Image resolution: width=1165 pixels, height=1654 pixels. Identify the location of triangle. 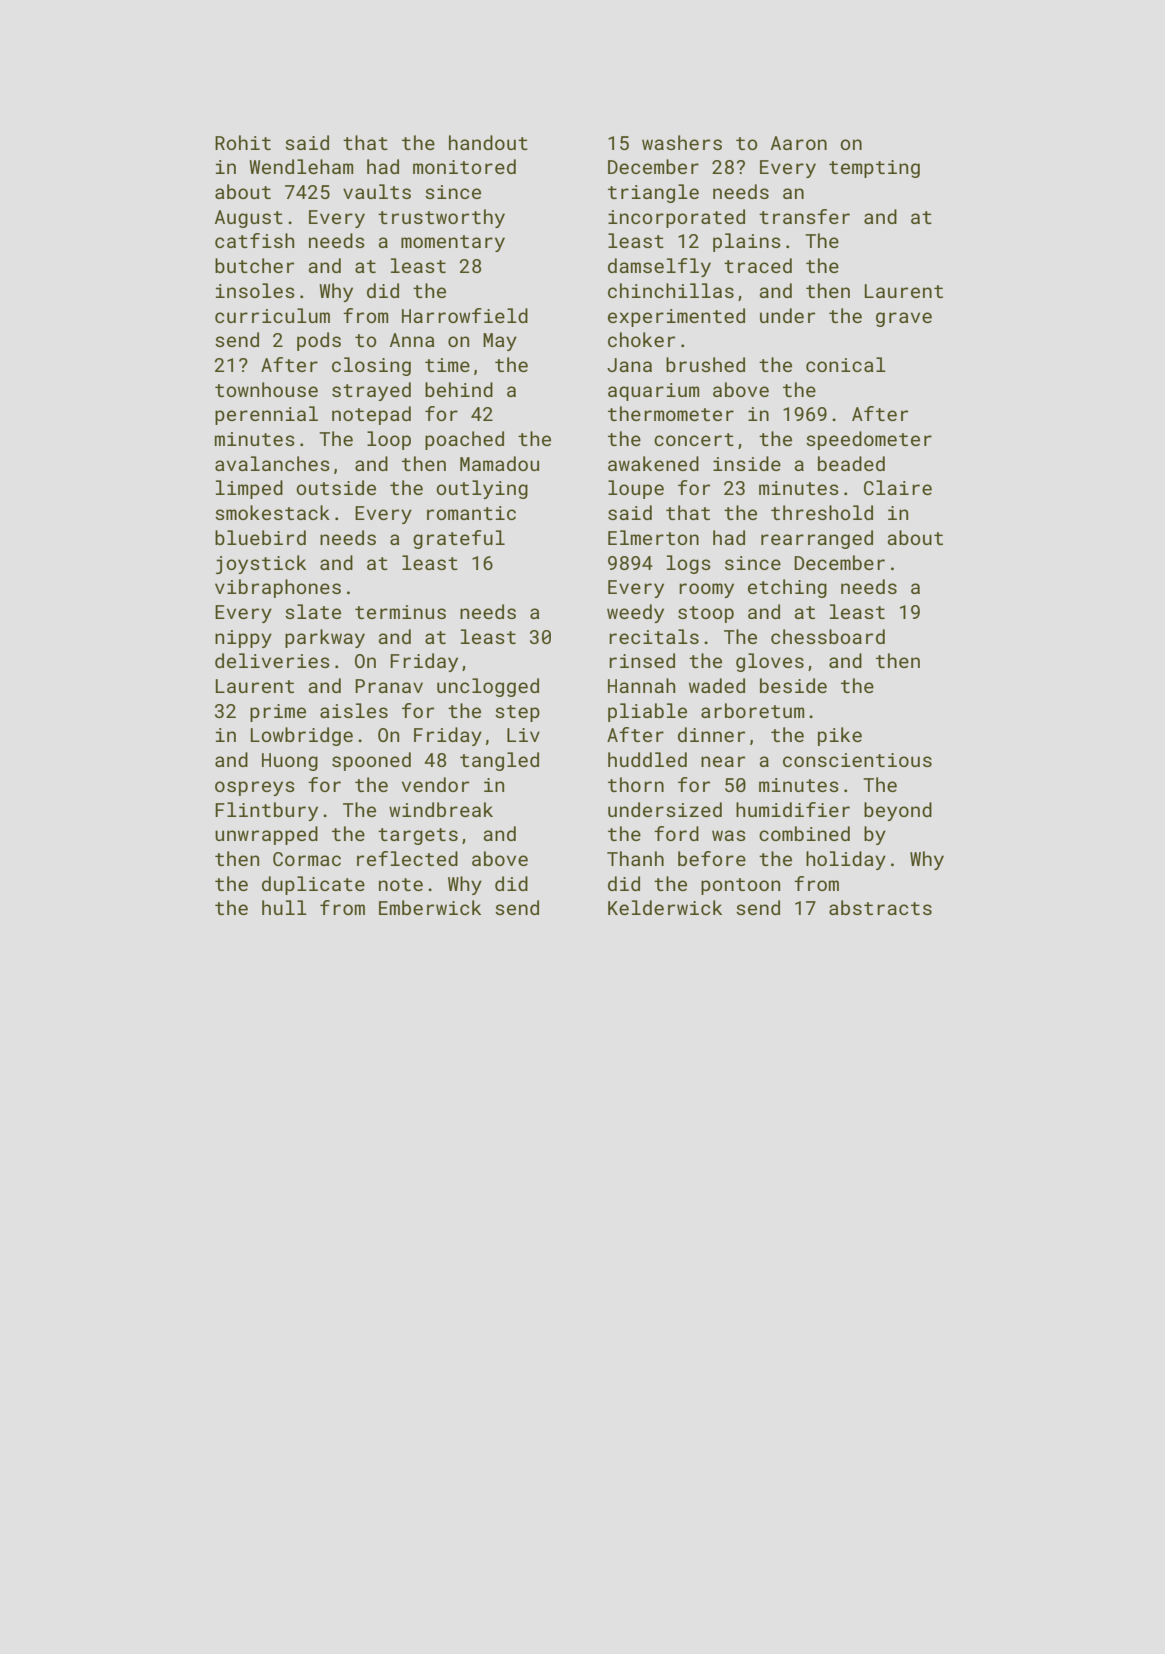
(653, 193).
